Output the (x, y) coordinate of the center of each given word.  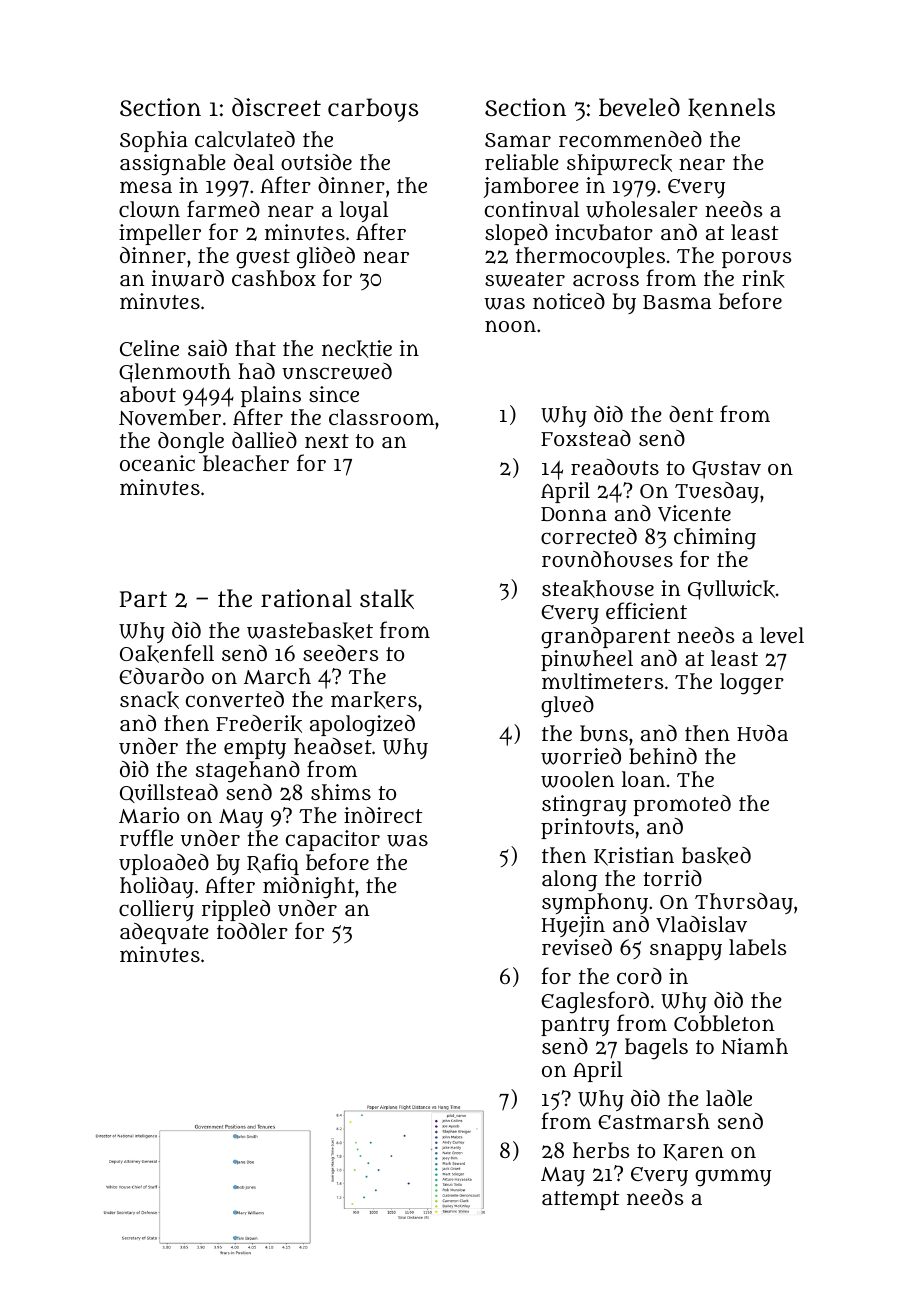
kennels (731, 108)
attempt (580, 1200)
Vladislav (701, 924)
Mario (149, 815)
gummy (733, 1178)
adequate (164, 933)
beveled (639, 107)
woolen (577, 779)
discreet (276, 107)
